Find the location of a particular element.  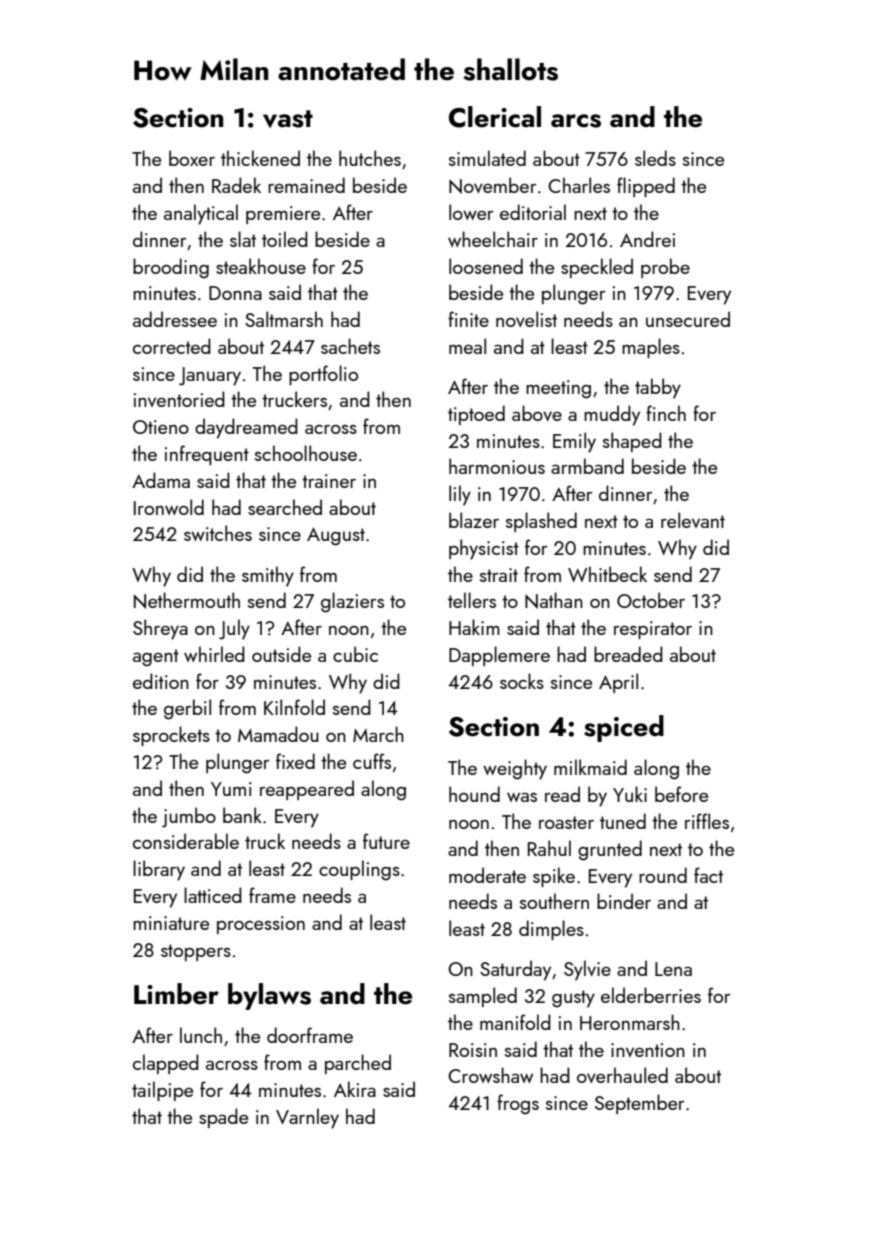

Clerical is located at coordinates (495, 117).
